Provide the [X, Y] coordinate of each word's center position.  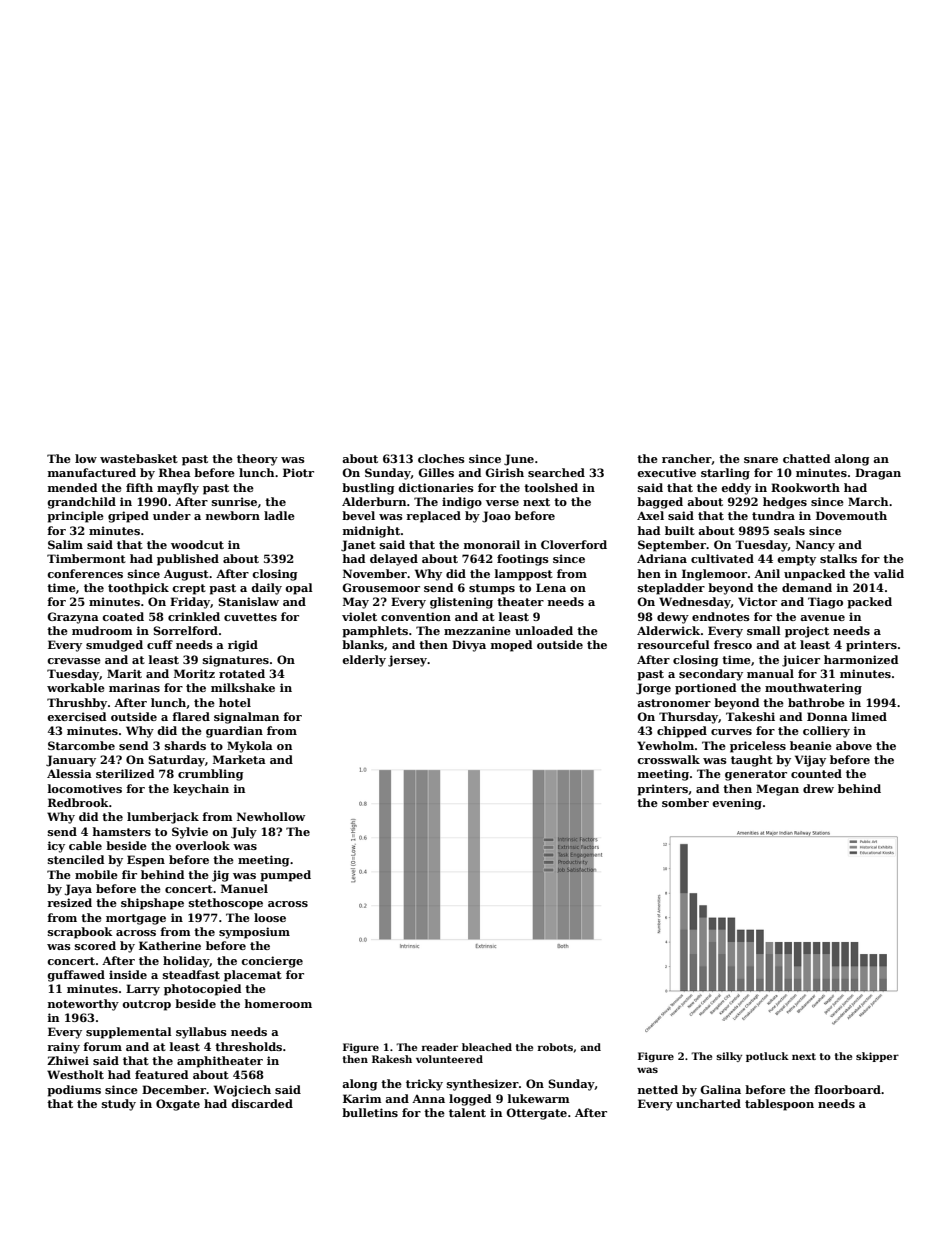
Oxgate [178, 1105]
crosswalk [668, 759]
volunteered [449, 1059]
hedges [785, 503]
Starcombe [81, 745]
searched [556, 472]
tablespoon [779, 1105]
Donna [827, 716]
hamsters [122, 831]
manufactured [92, 472]
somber [685, 802]
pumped [285, 876]
